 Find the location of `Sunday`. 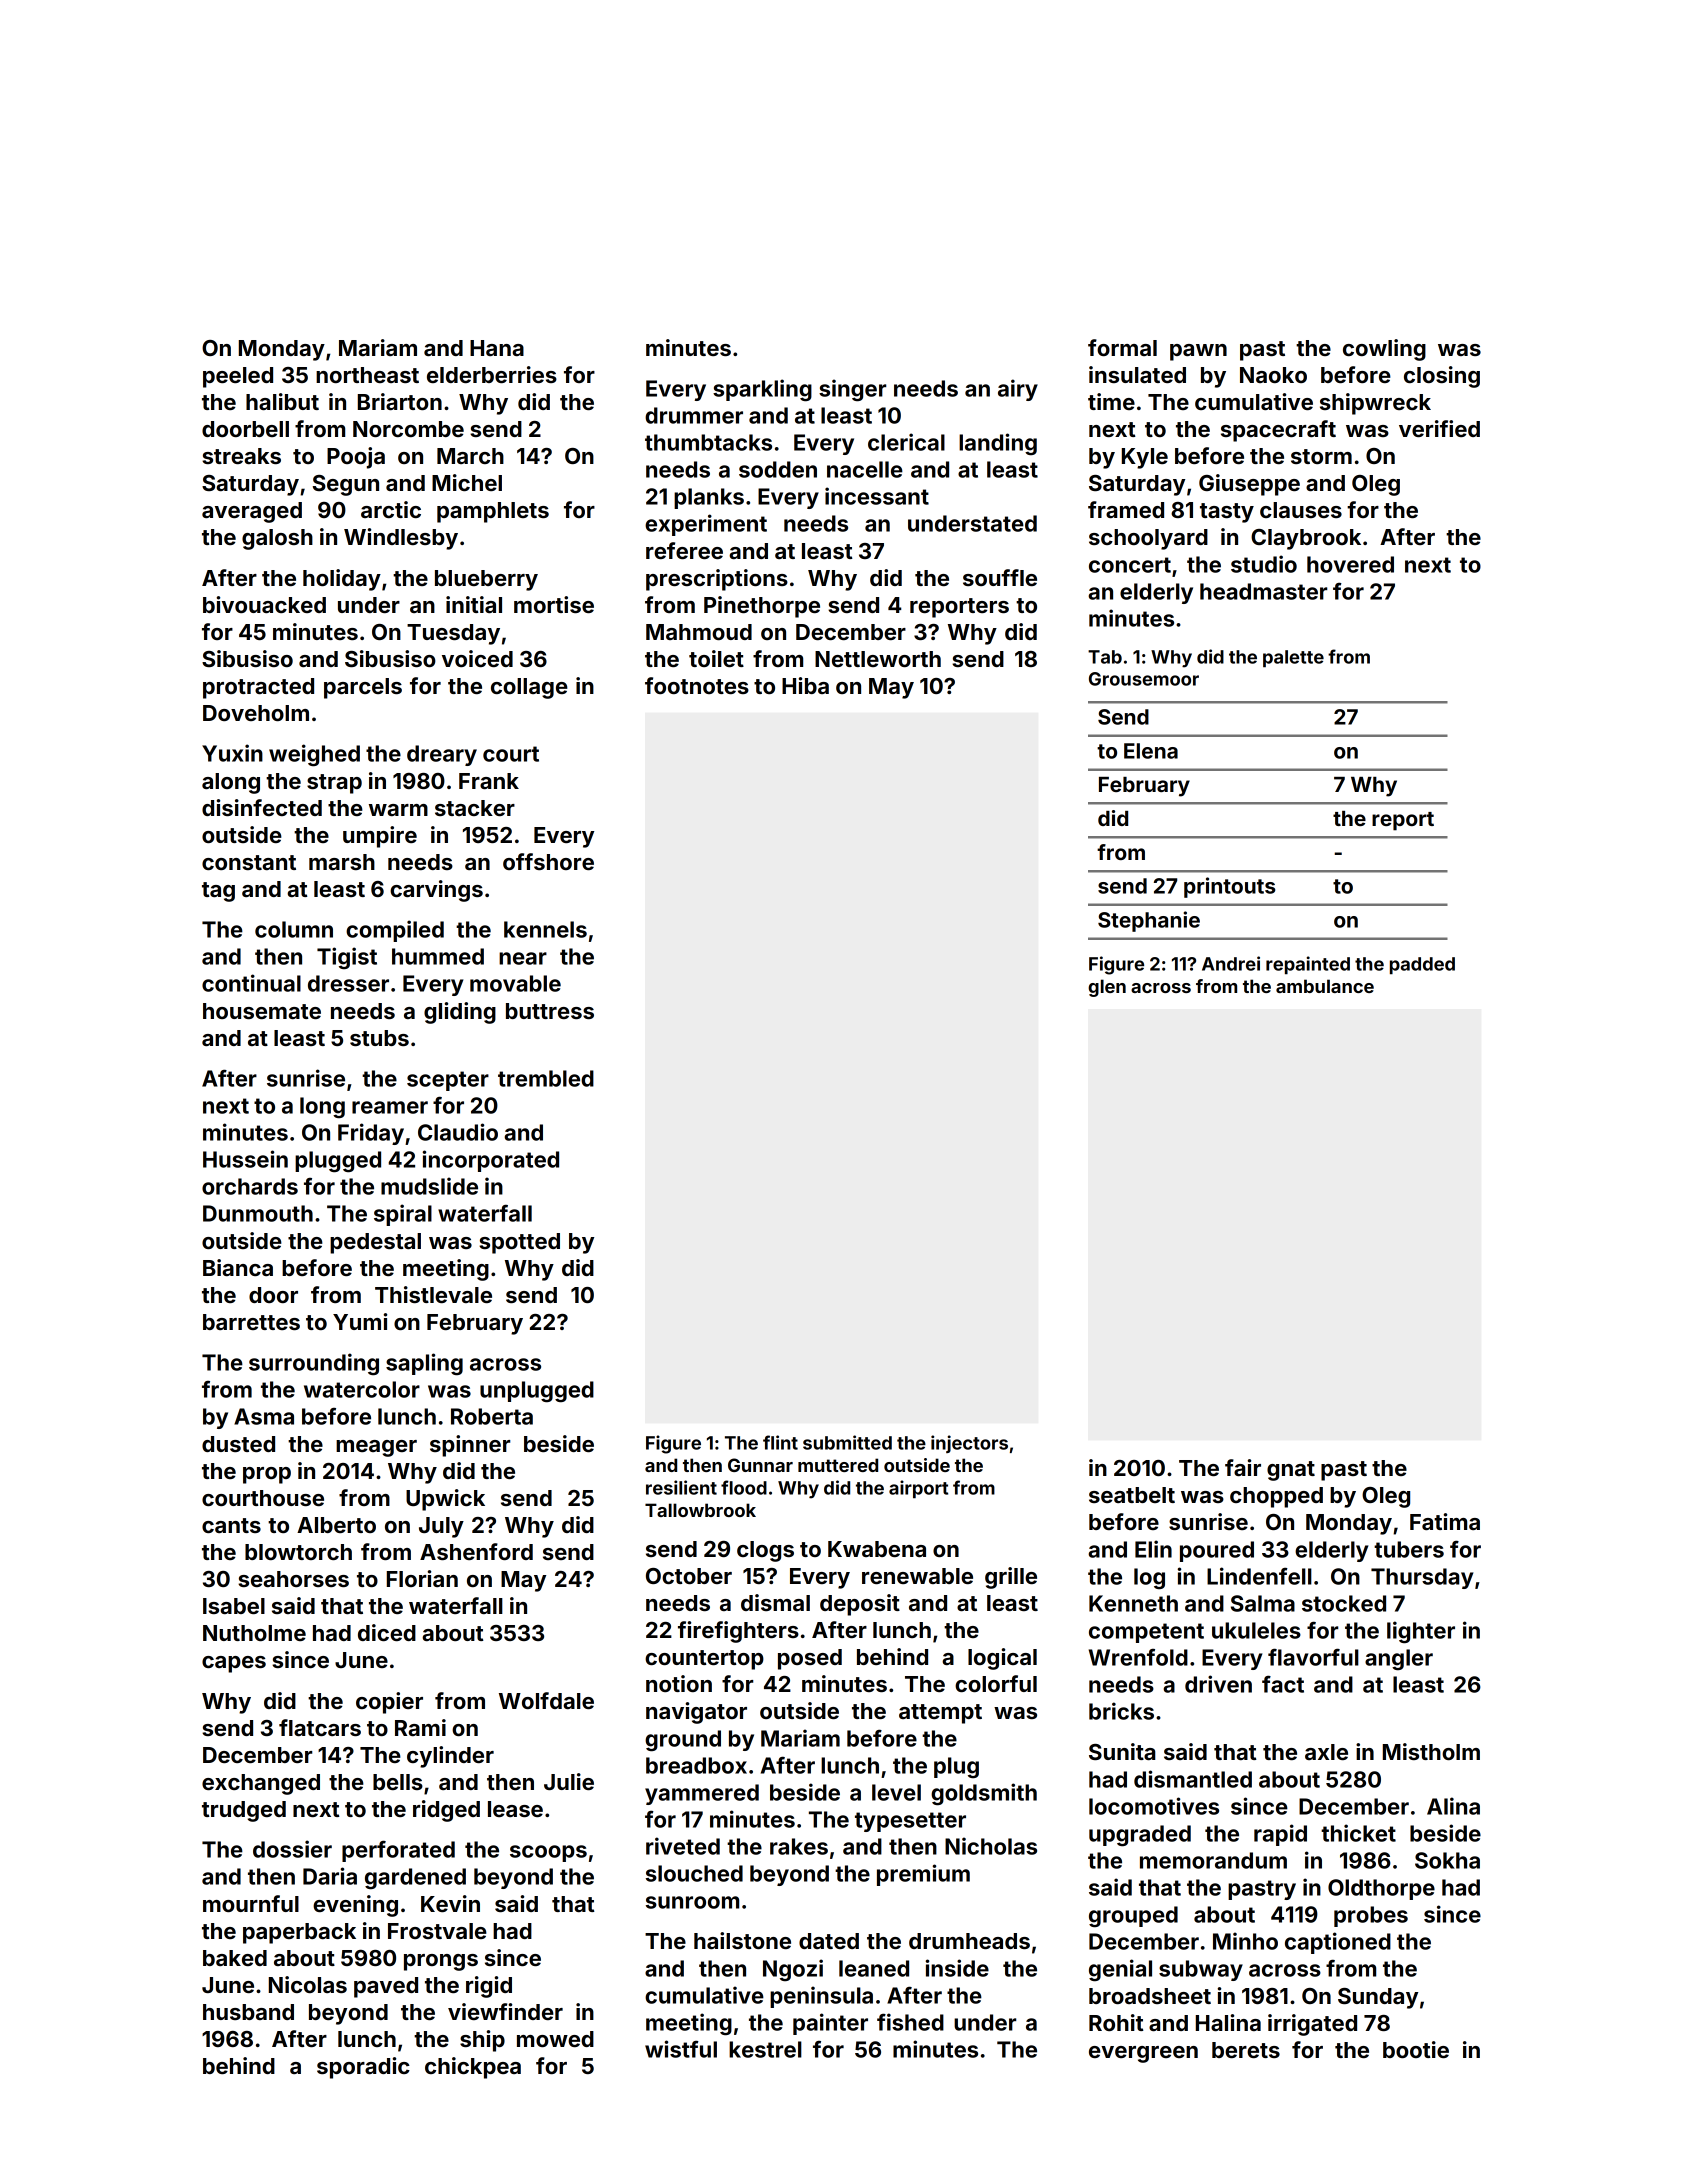

Sunday is located at coordinates (1378, 1998).
